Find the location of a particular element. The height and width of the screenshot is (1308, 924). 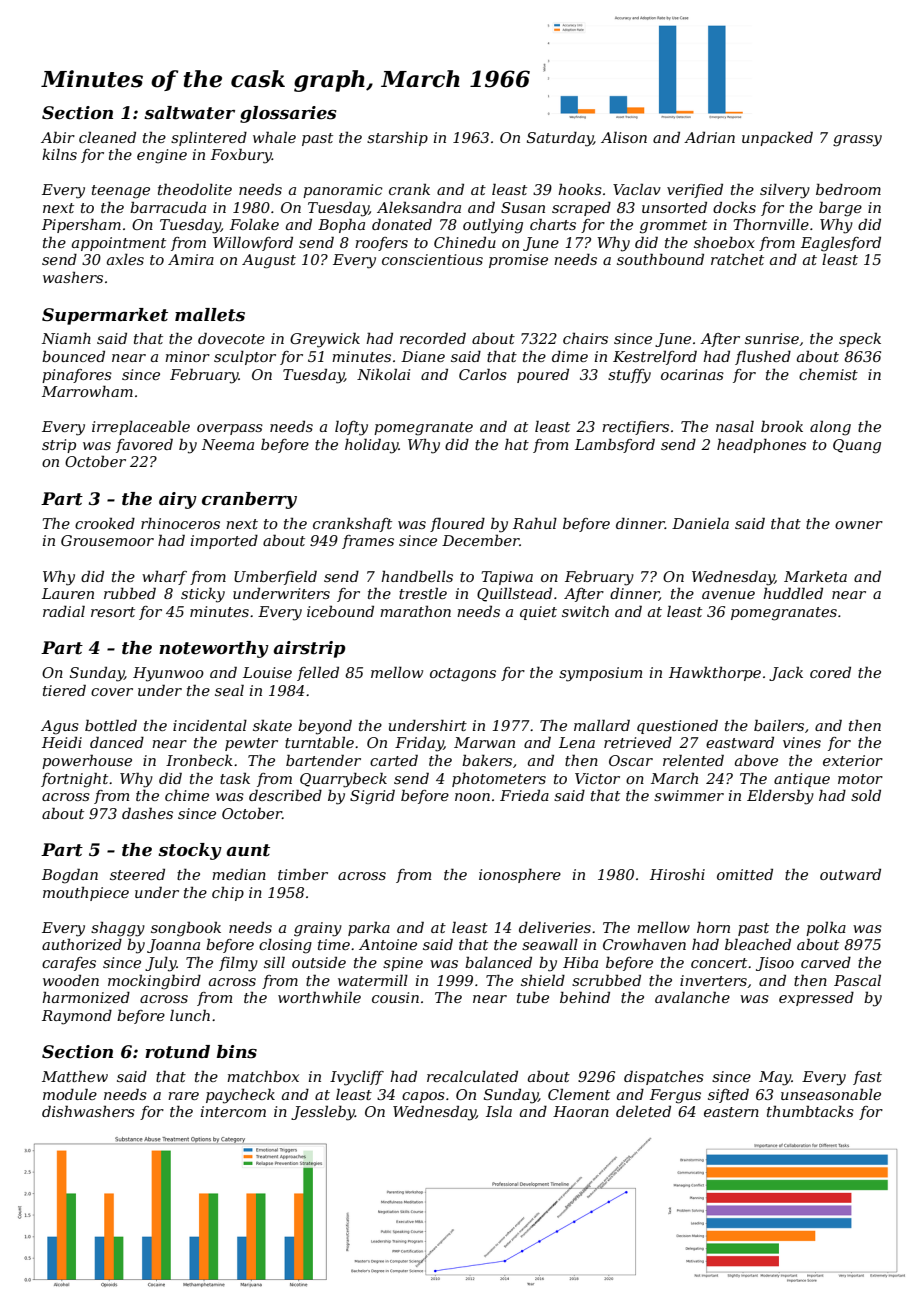

glossaries is located at coordinates (288, 114).
